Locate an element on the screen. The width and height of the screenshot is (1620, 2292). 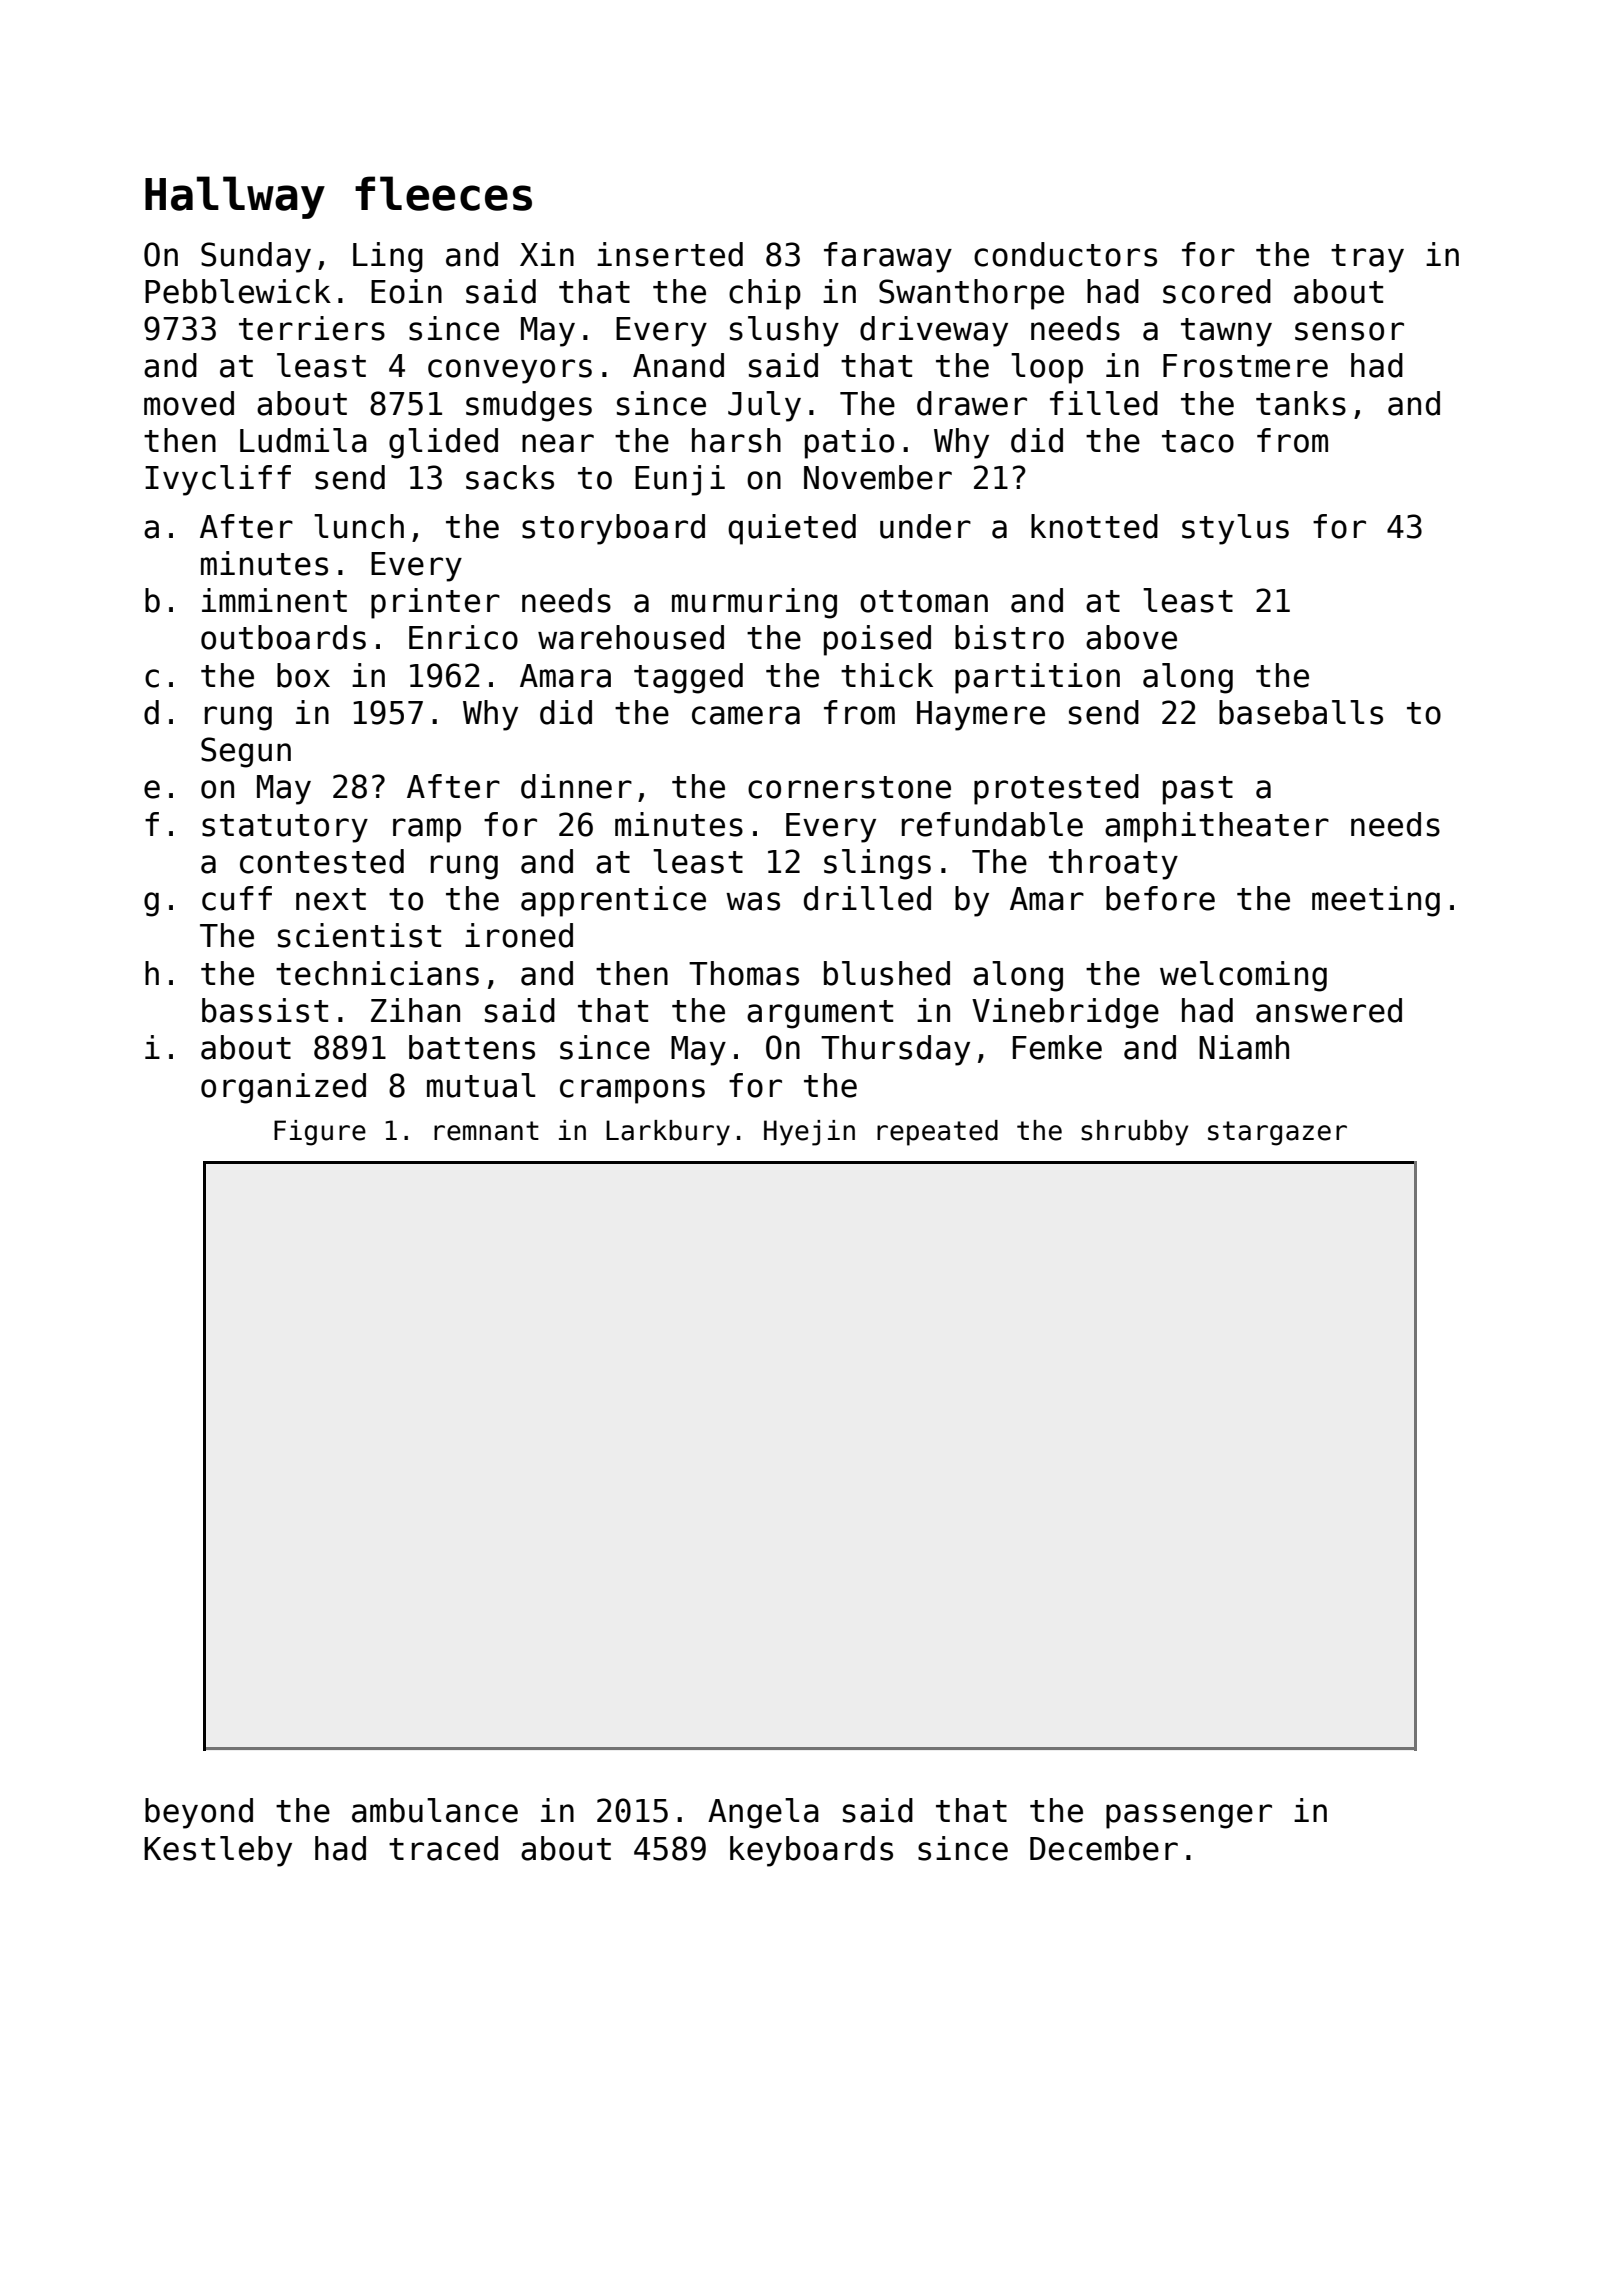
knotted is located at coordinates (1094, 526).
